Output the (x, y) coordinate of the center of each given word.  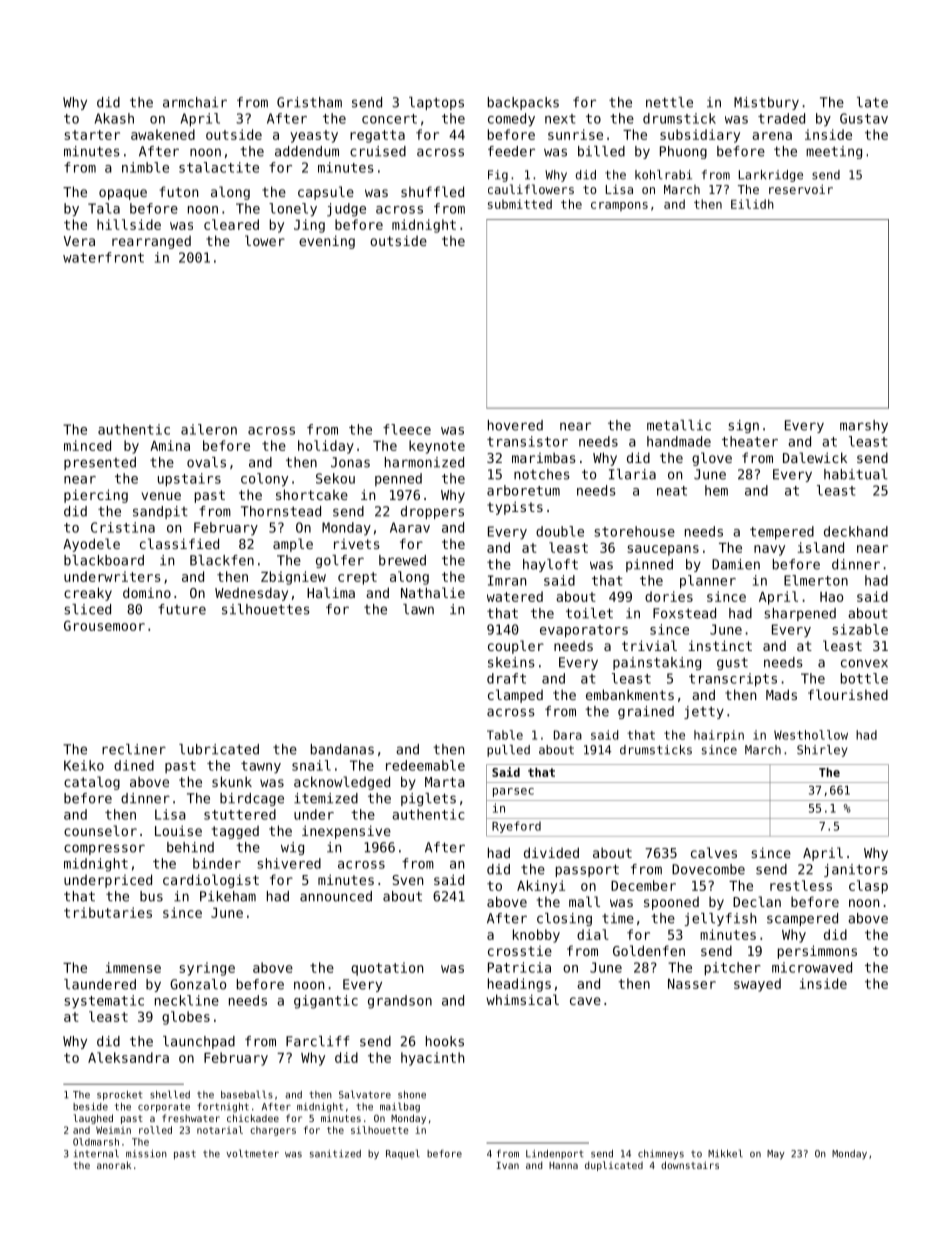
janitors (856, 870)
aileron (209, 429)
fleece (407, 429)
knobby (536, 936)
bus (151, 896)
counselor (100, 830)
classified (179, 543)
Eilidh (752, 204)
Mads (781, 694)
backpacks (523, 103)
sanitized (335, 1154)
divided (551, 852)
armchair (195, 102)
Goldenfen (649, 950)
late (872, 102)
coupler (516, 647)
